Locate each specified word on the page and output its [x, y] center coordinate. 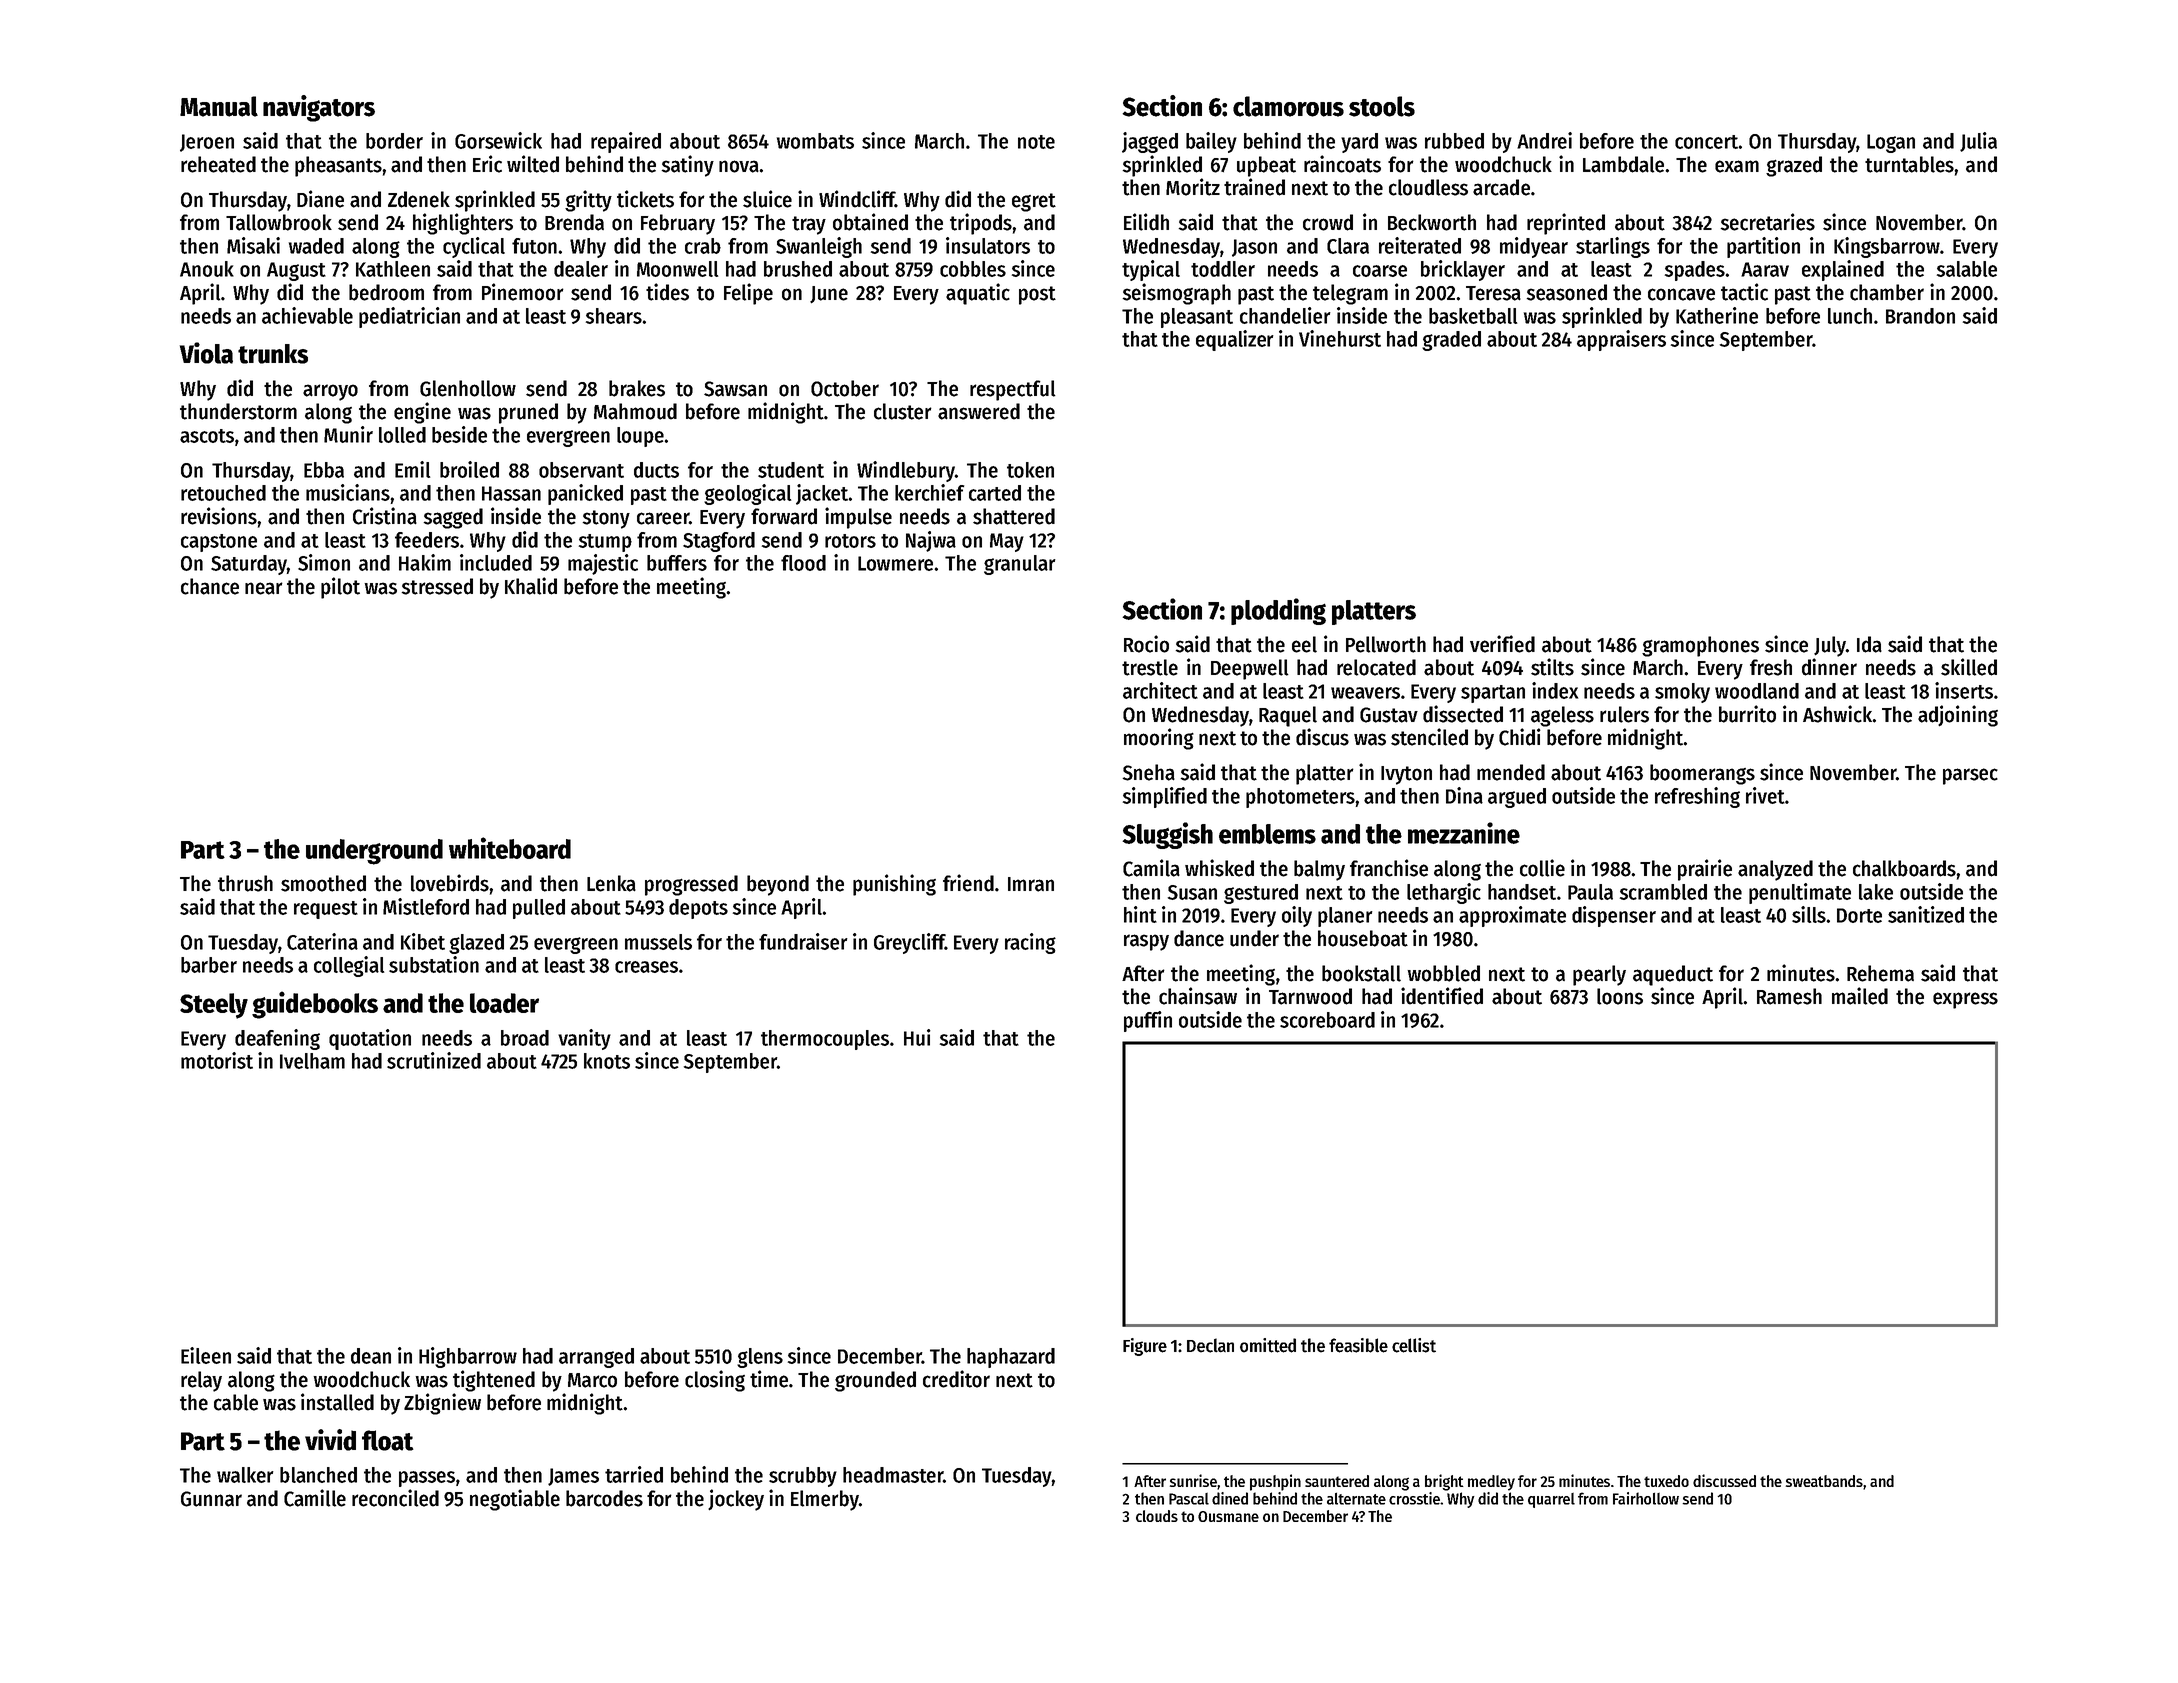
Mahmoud [635, 411]
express [1965, 1000]
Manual [219, 106]
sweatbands [1824, 1481]
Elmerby [825, 1500]
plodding [1278, 611]
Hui [917, 1037]
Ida [1869, 644]
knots [607, 1061]
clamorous [1288, 106]
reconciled [395, 1498]
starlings [1613, 247]
